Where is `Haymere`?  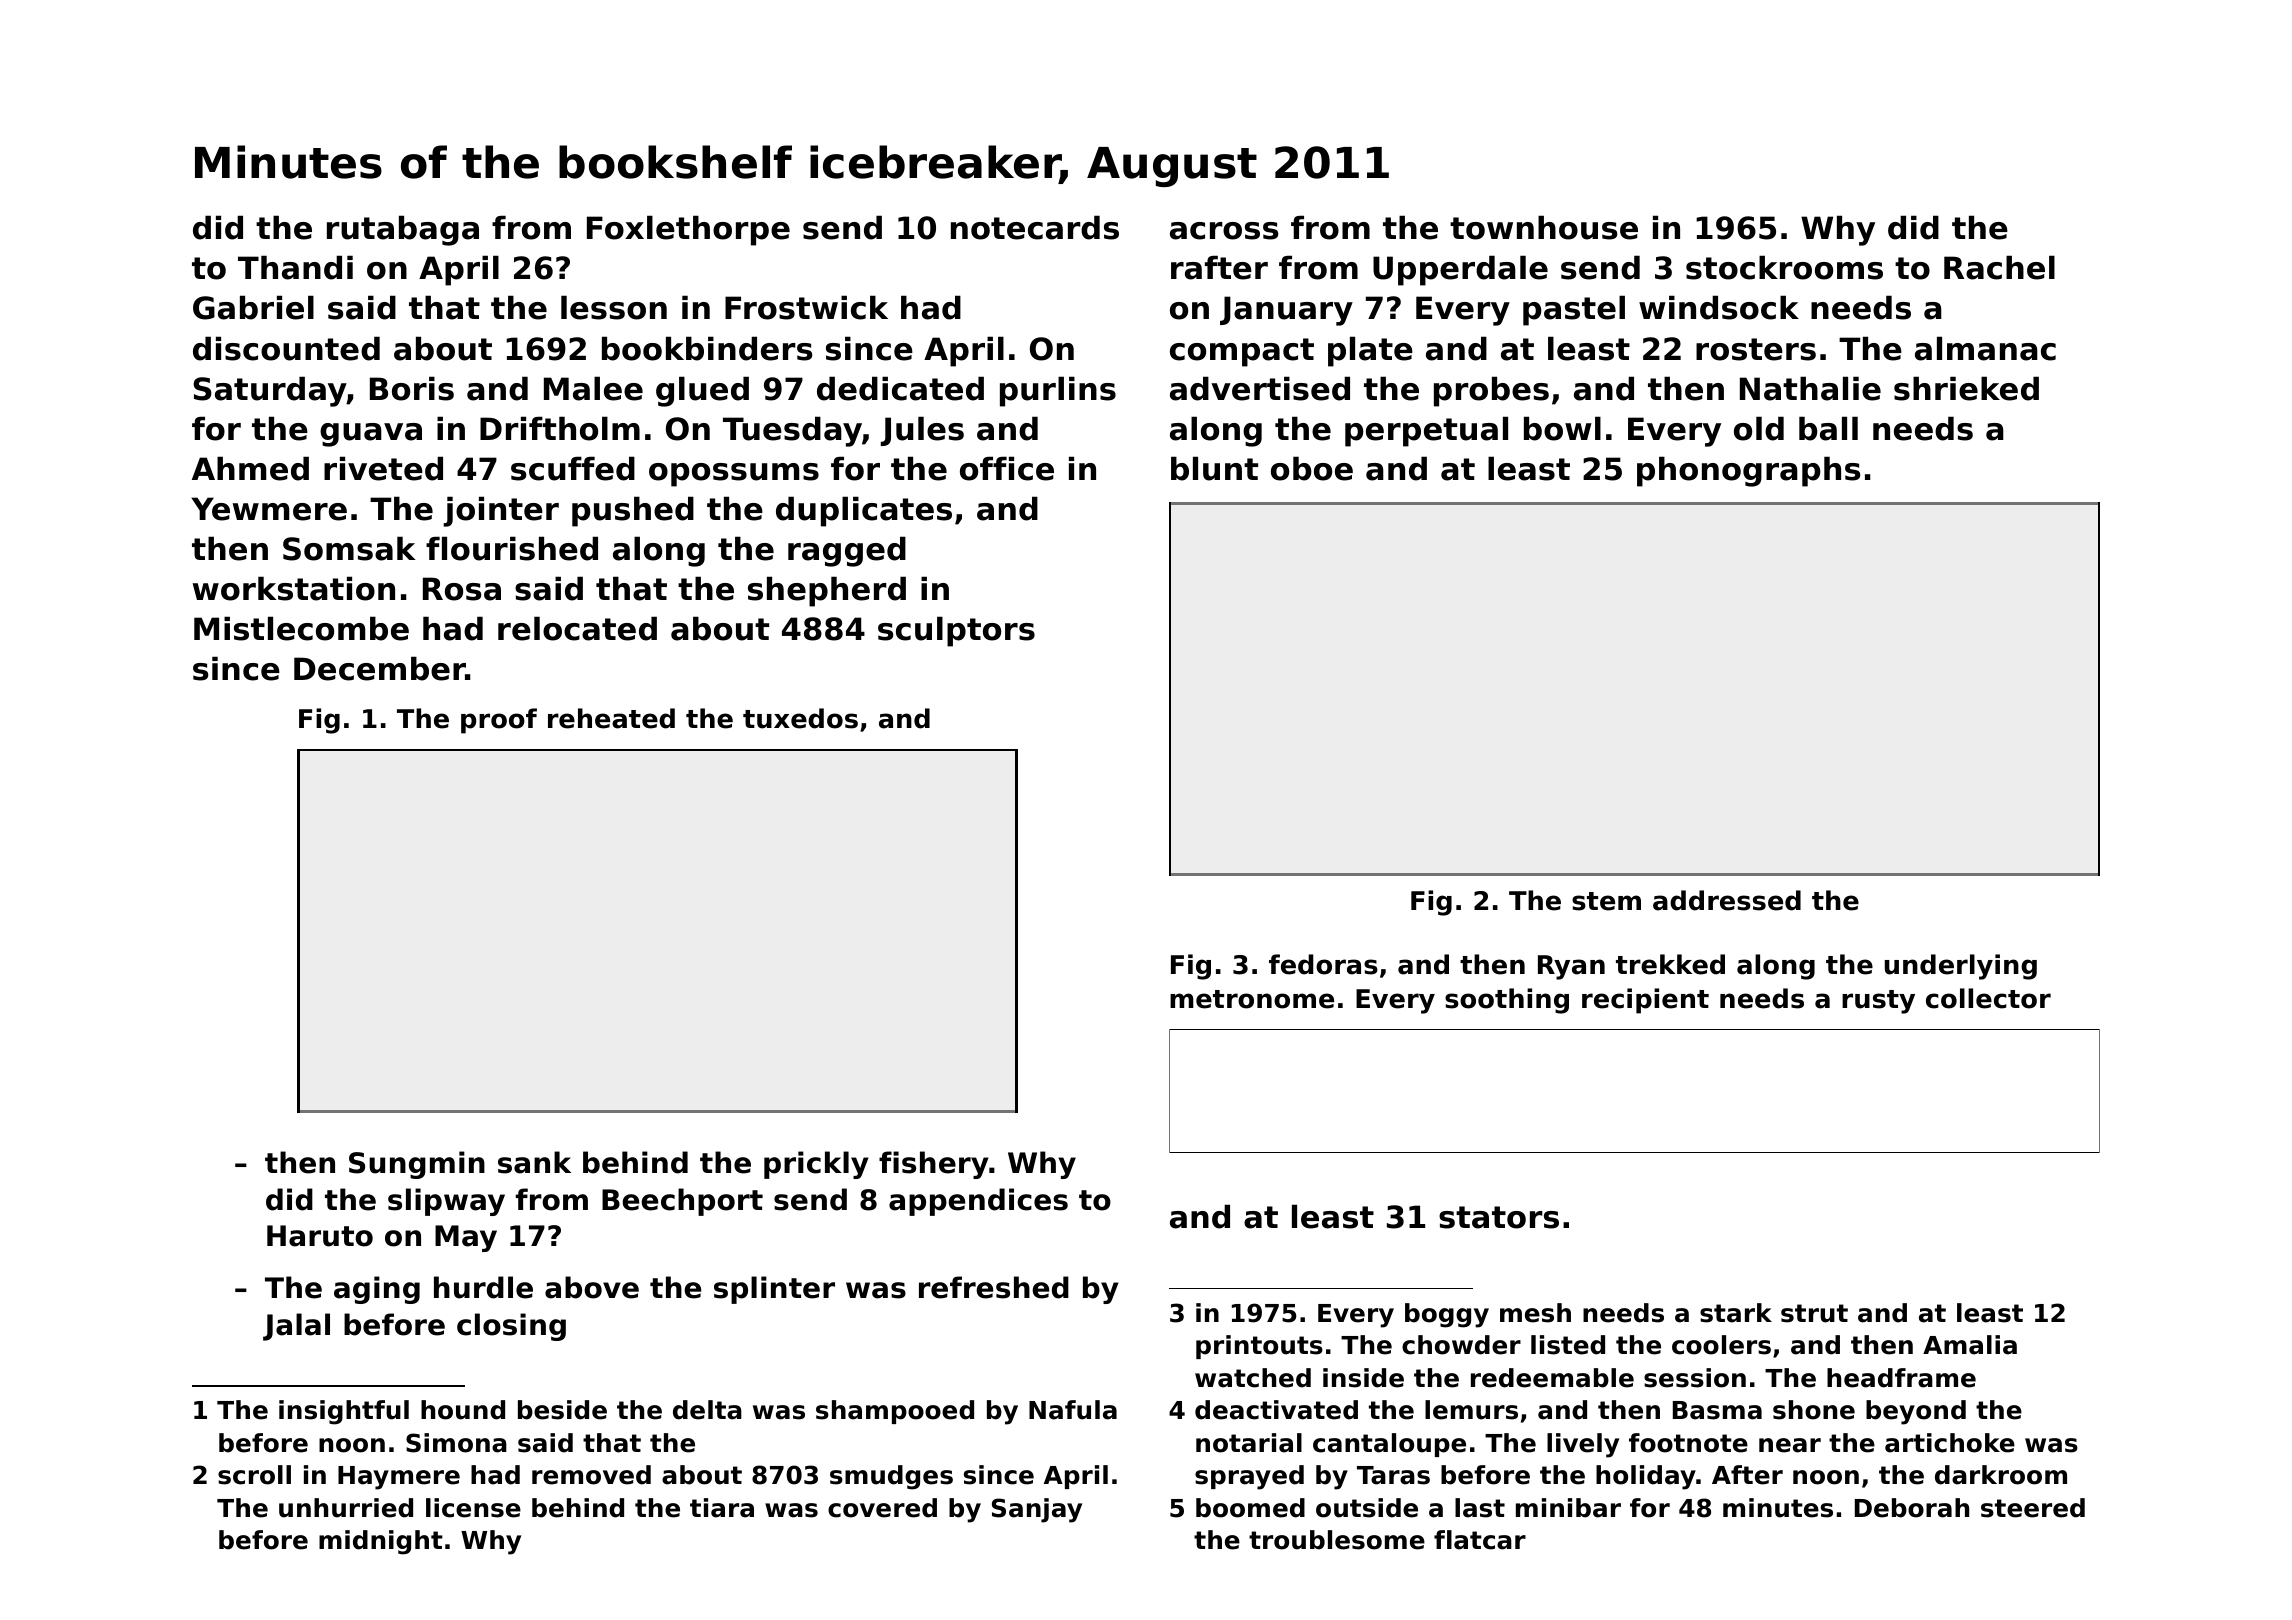
Haymere is located at coordinates (399, 1478).
